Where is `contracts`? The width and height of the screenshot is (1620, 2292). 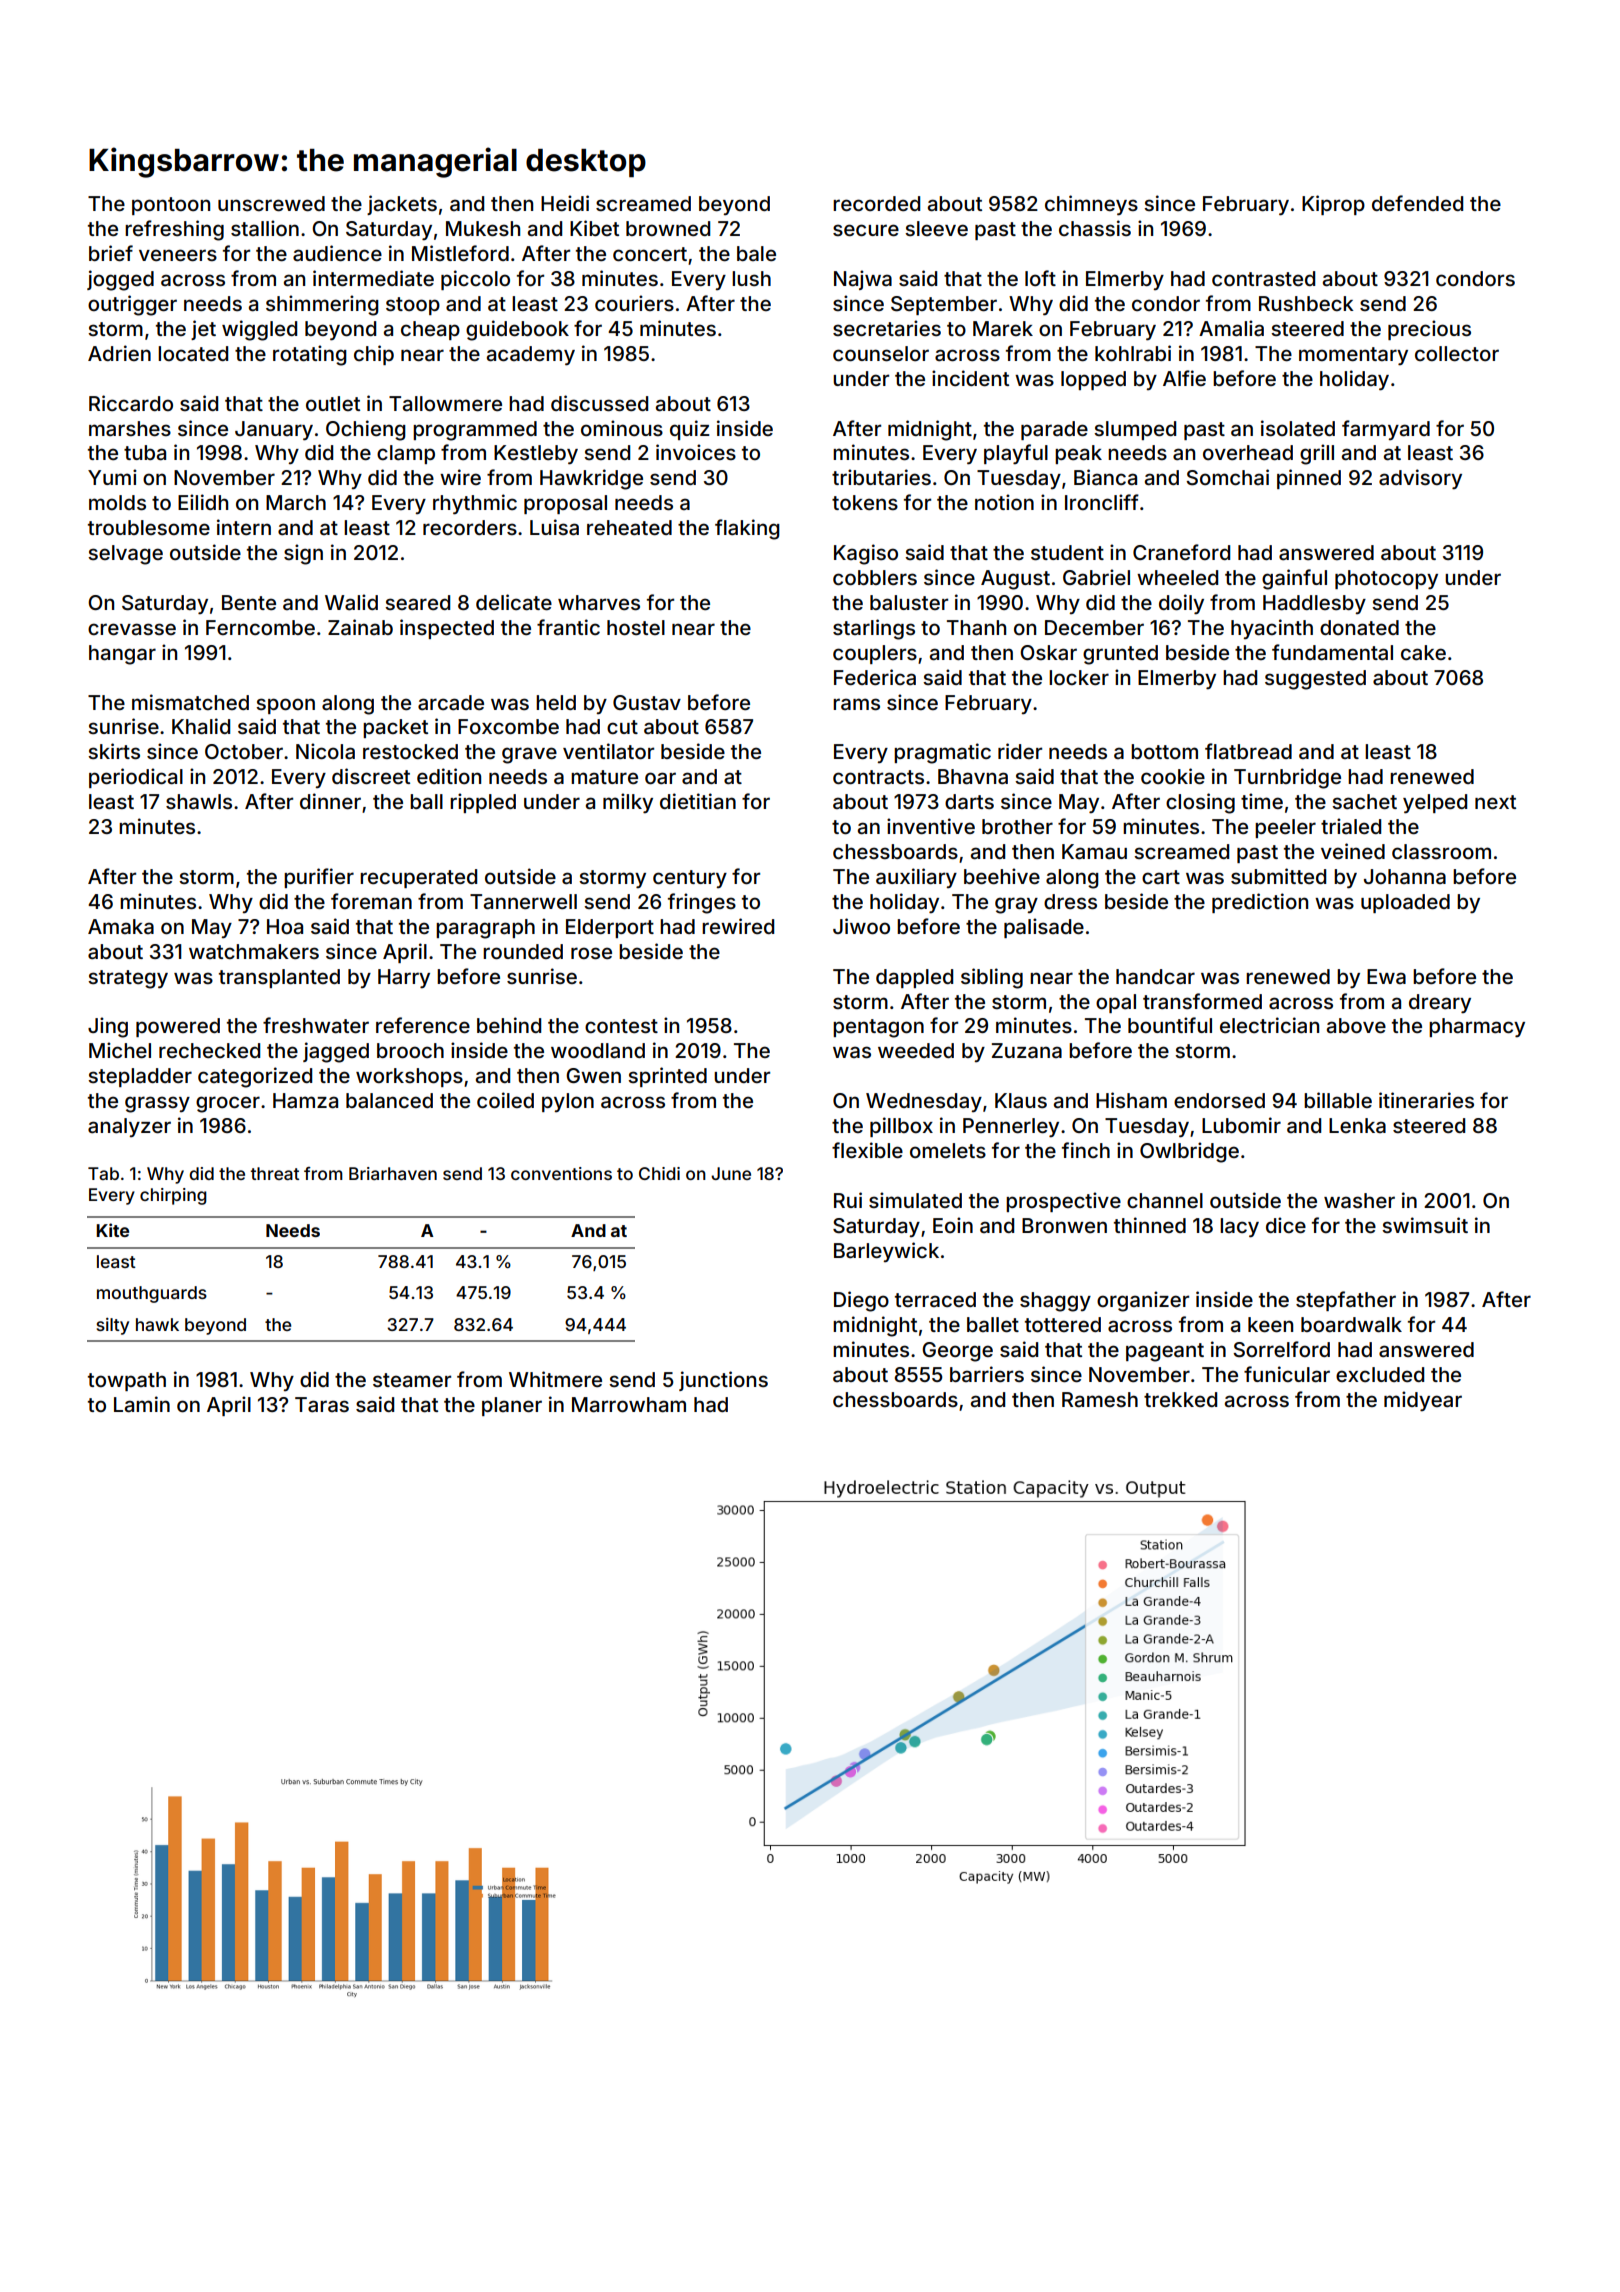
contracts is located at coordinates (878, 777).
